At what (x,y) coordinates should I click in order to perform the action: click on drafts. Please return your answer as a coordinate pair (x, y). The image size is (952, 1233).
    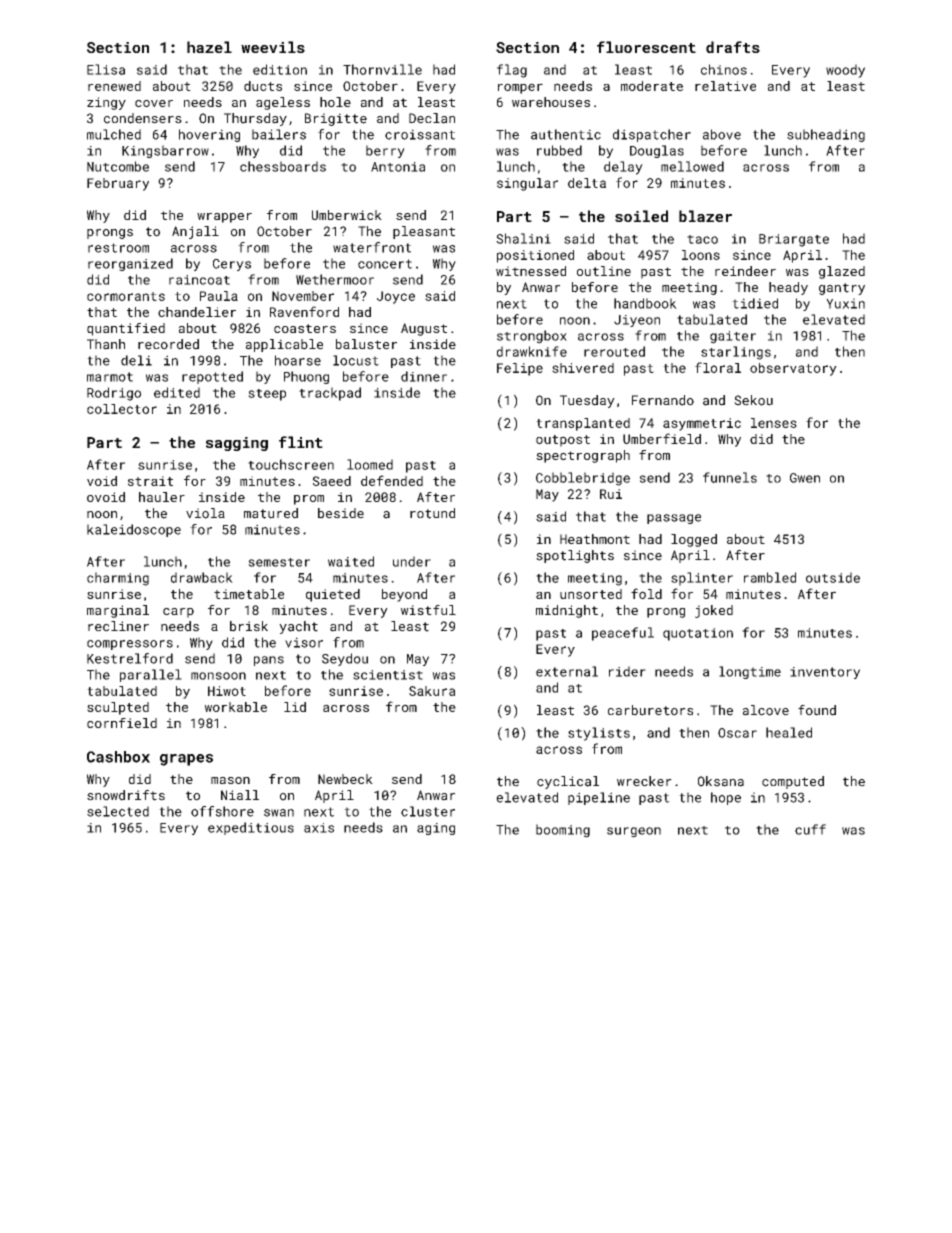
    Looking at the image, I should click on (733, 47).
